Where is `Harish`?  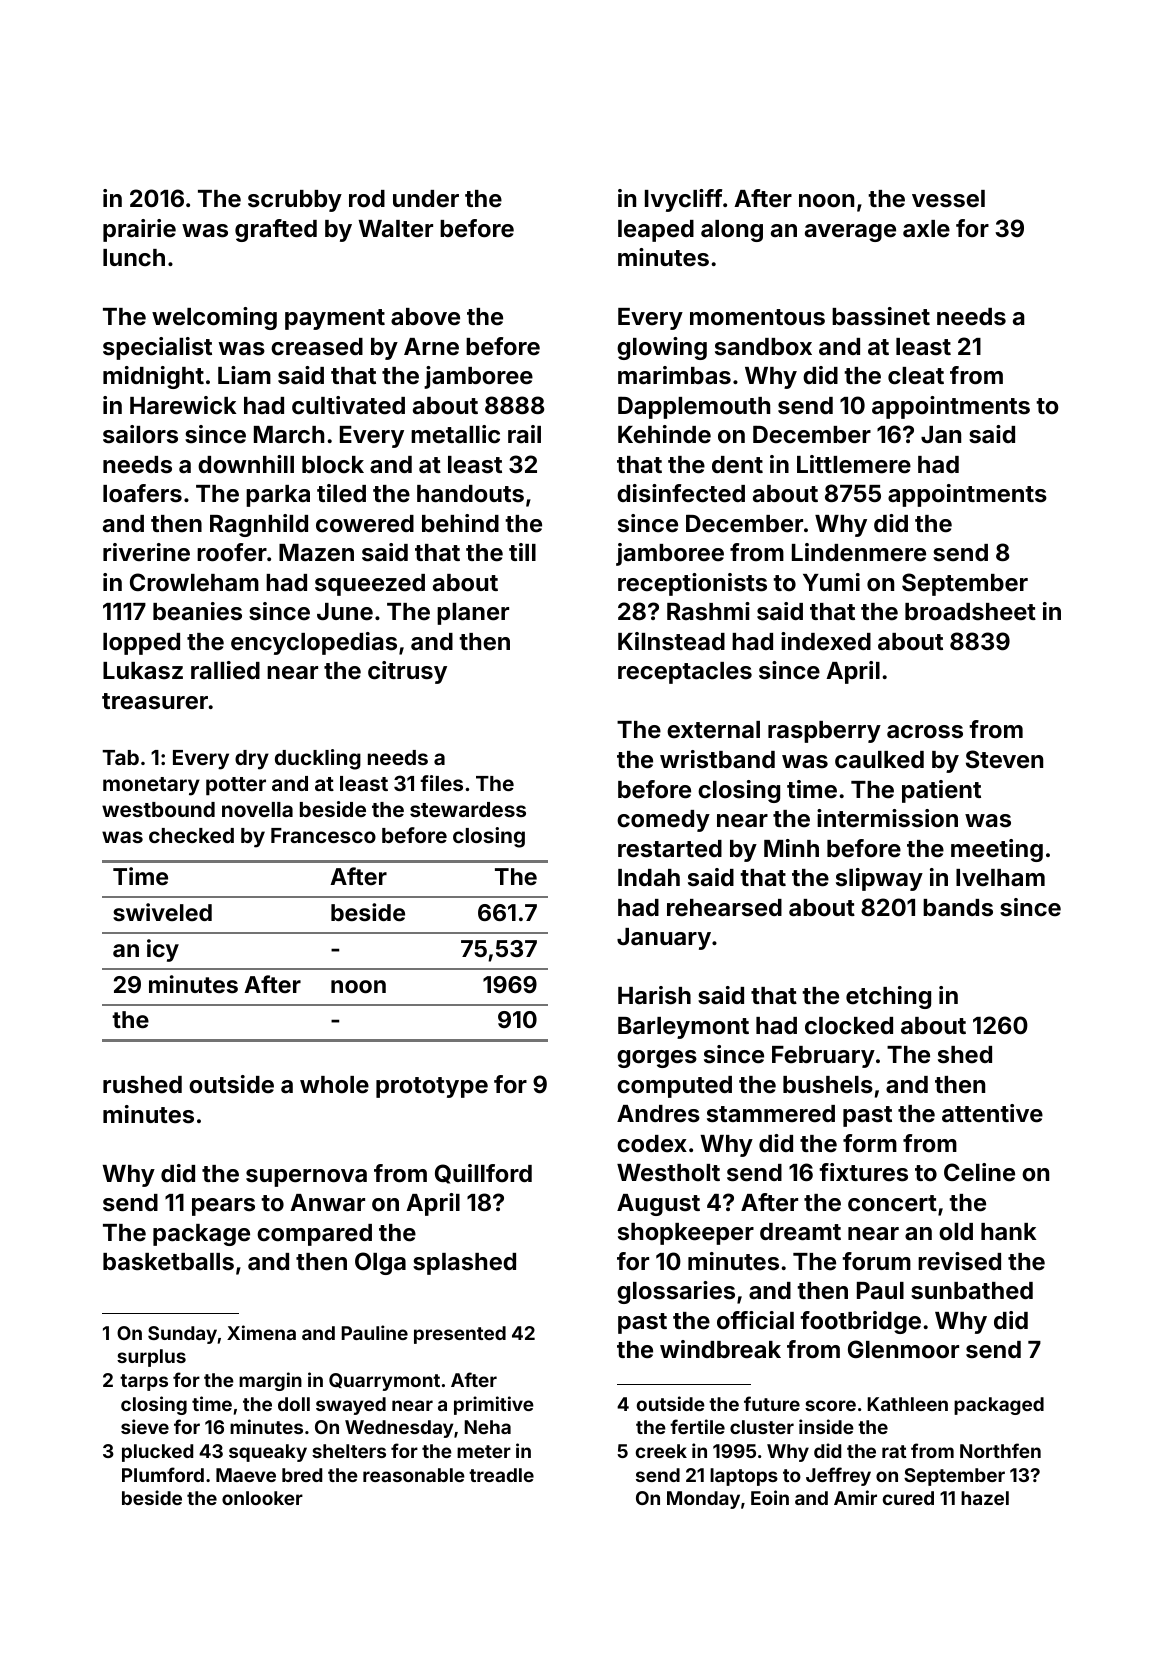
Harish is located at coordinates (654, 995).
